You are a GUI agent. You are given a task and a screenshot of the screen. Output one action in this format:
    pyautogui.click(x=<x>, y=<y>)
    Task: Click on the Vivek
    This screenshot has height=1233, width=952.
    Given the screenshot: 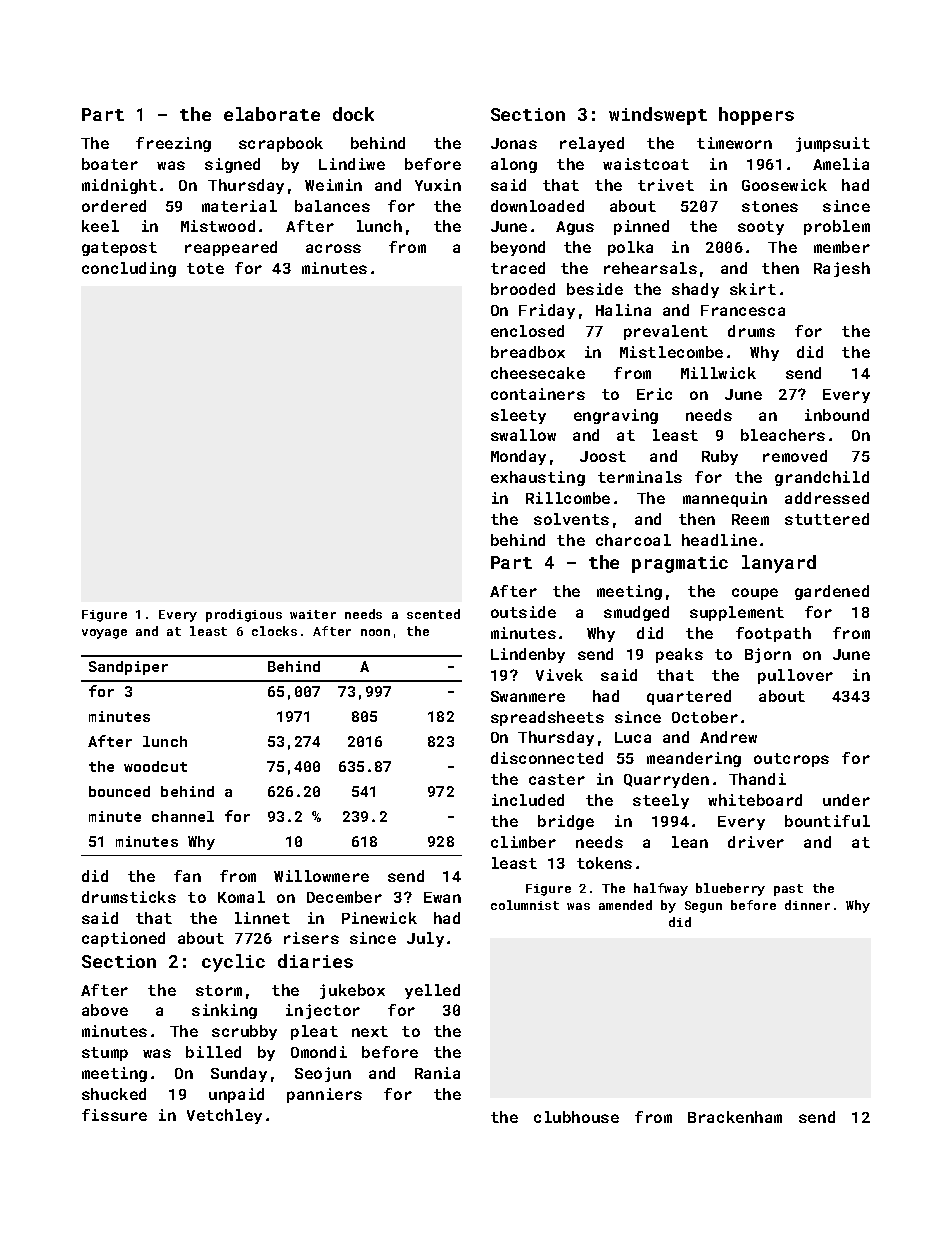 What is the action you would take?
    pyautogui.click(x=559, y=675)
